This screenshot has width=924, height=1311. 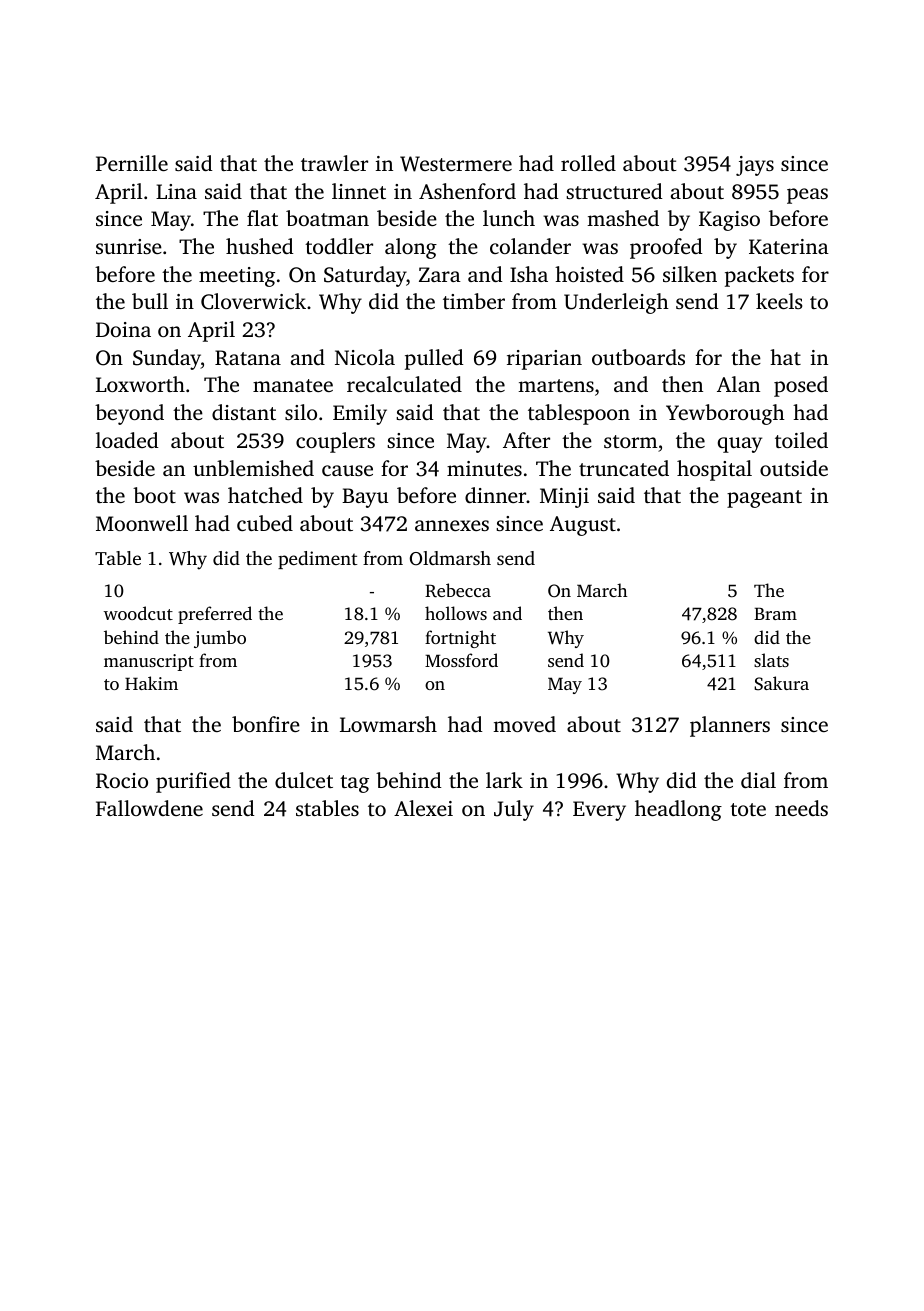 What do you see at coordinates (440, 274) in the screenshot?
I see `Zara` at bounding box center [440, 274].
